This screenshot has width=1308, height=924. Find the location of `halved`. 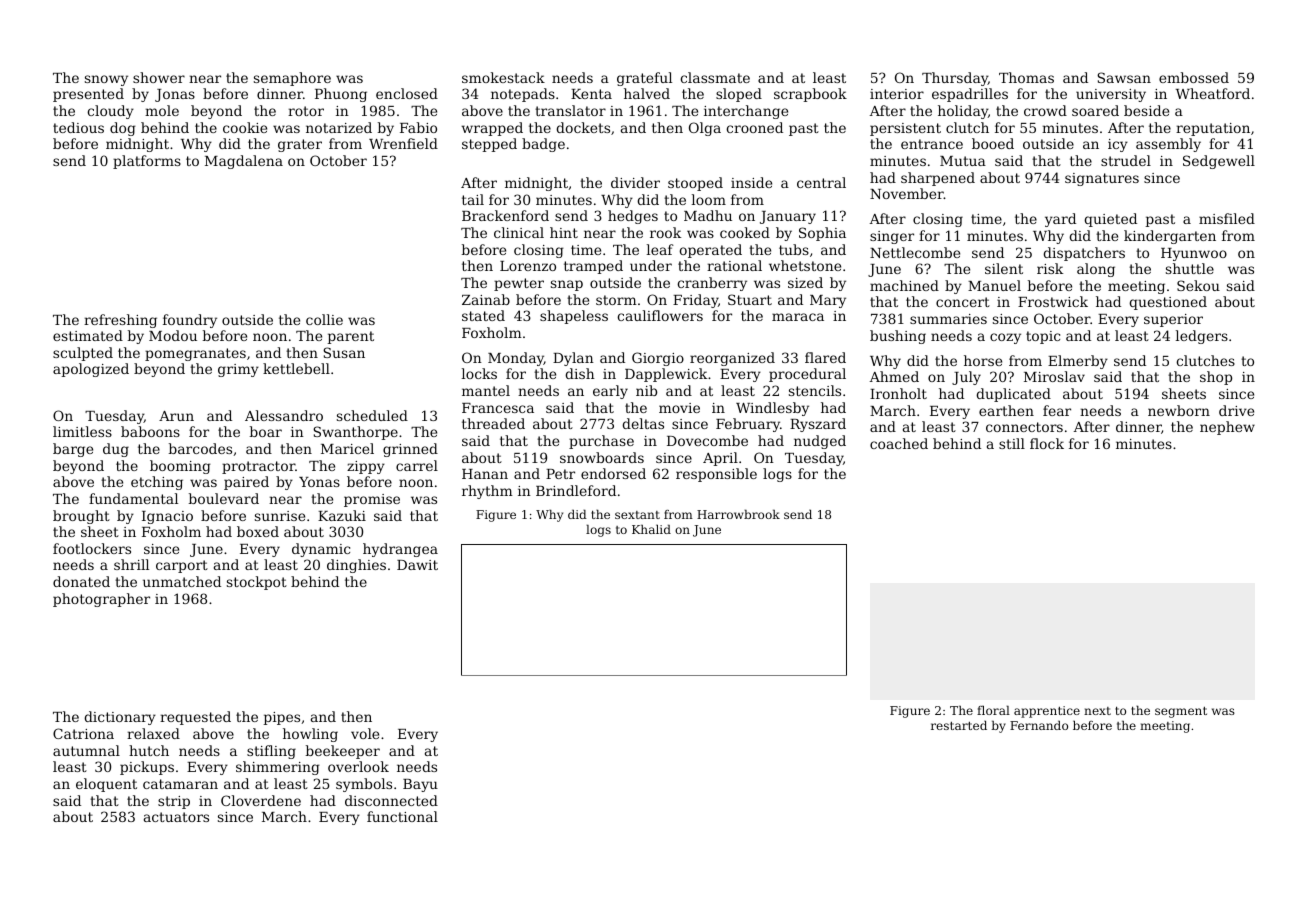

halved is located at coordinates (647, 93).
